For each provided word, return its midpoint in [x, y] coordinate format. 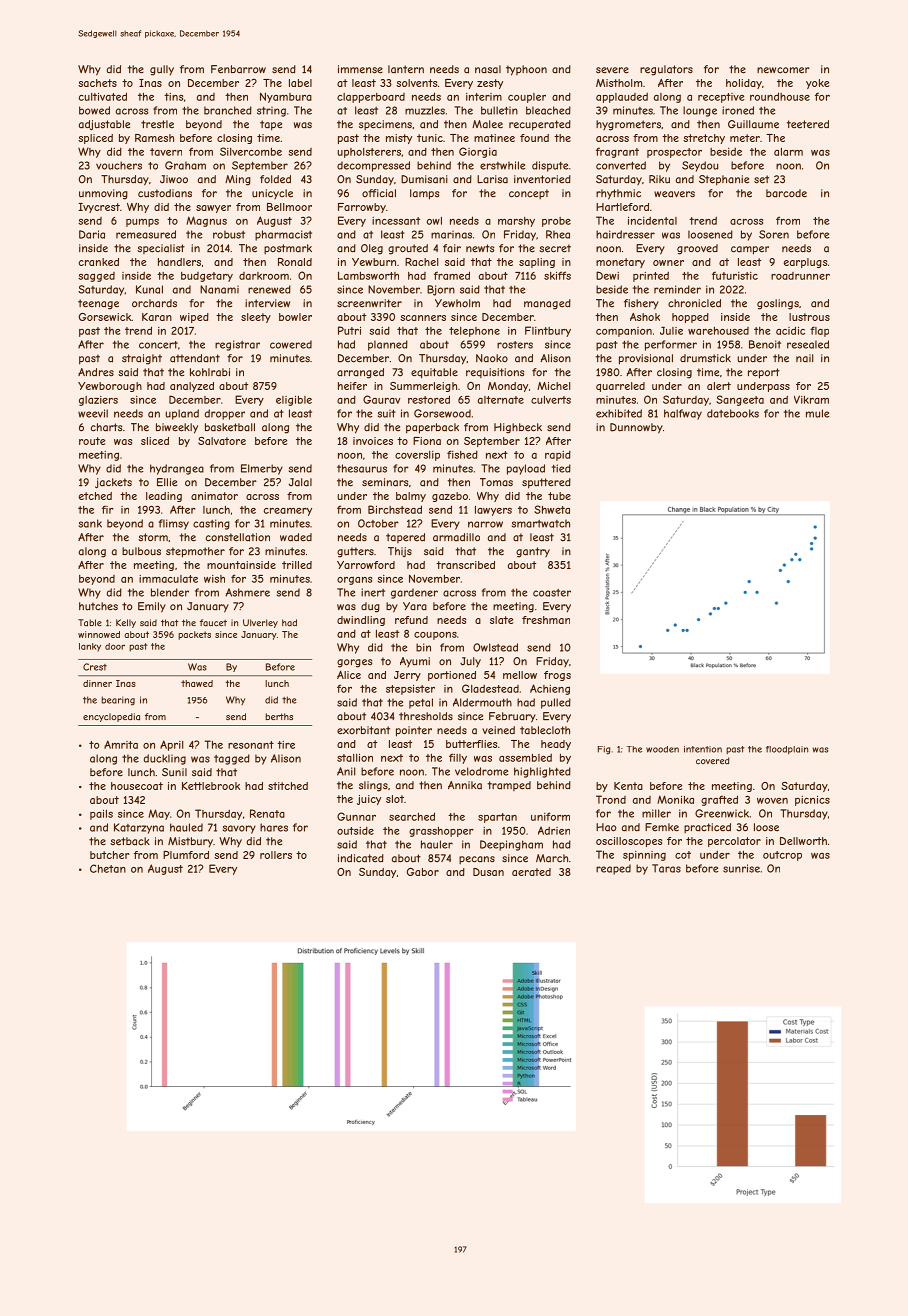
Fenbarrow [238, 69]
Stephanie [724, 180]
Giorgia [478, 152]
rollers [276, 855]
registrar [237, 345]
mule [818, 413]
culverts [551, 400]
